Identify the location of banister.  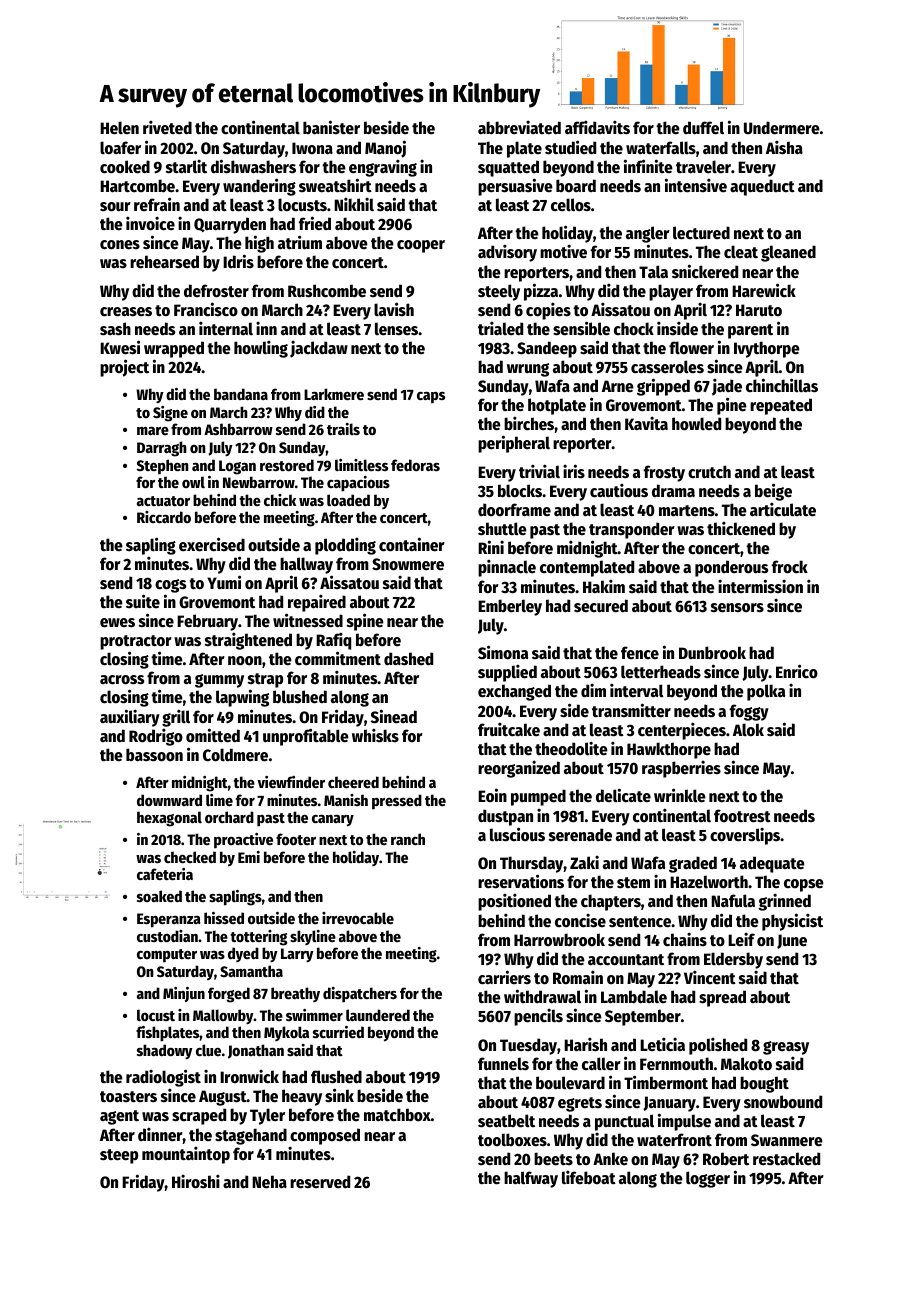
(331, 127).
